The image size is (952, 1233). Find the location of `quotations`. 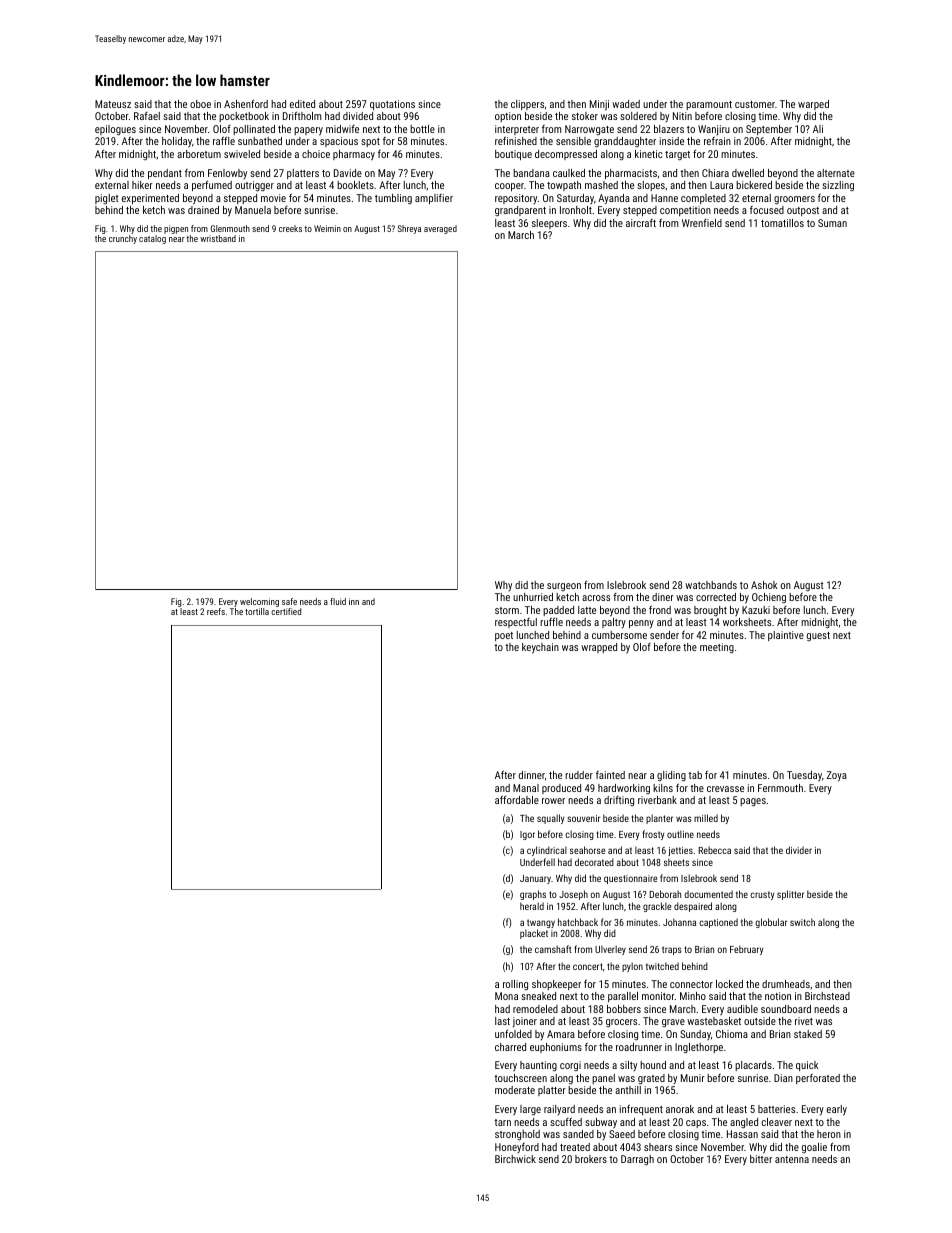

quotations is located at coordinates (392, 105).
